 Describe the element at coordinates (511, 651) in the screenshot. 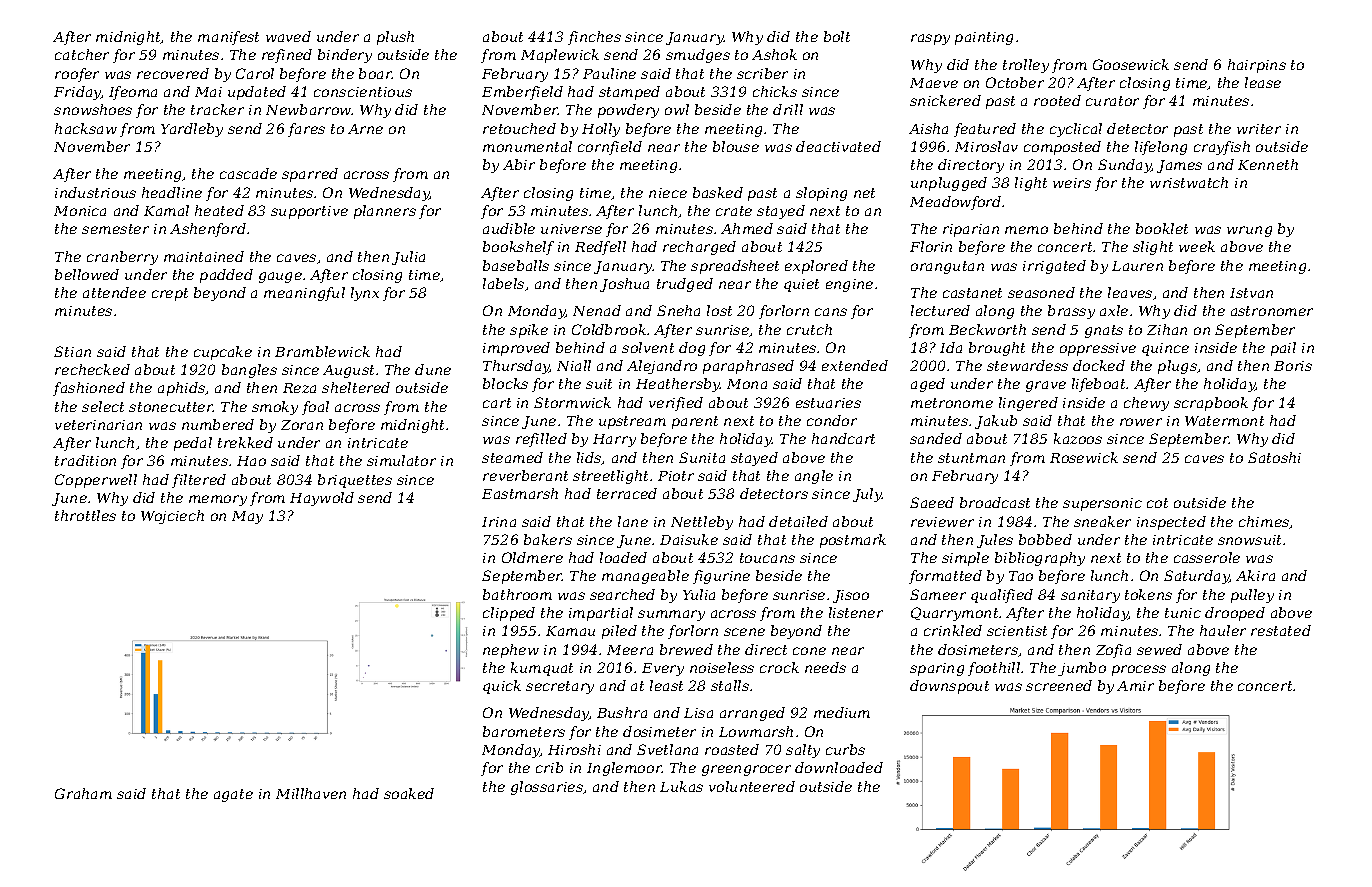

I see `nephew` at that location.
